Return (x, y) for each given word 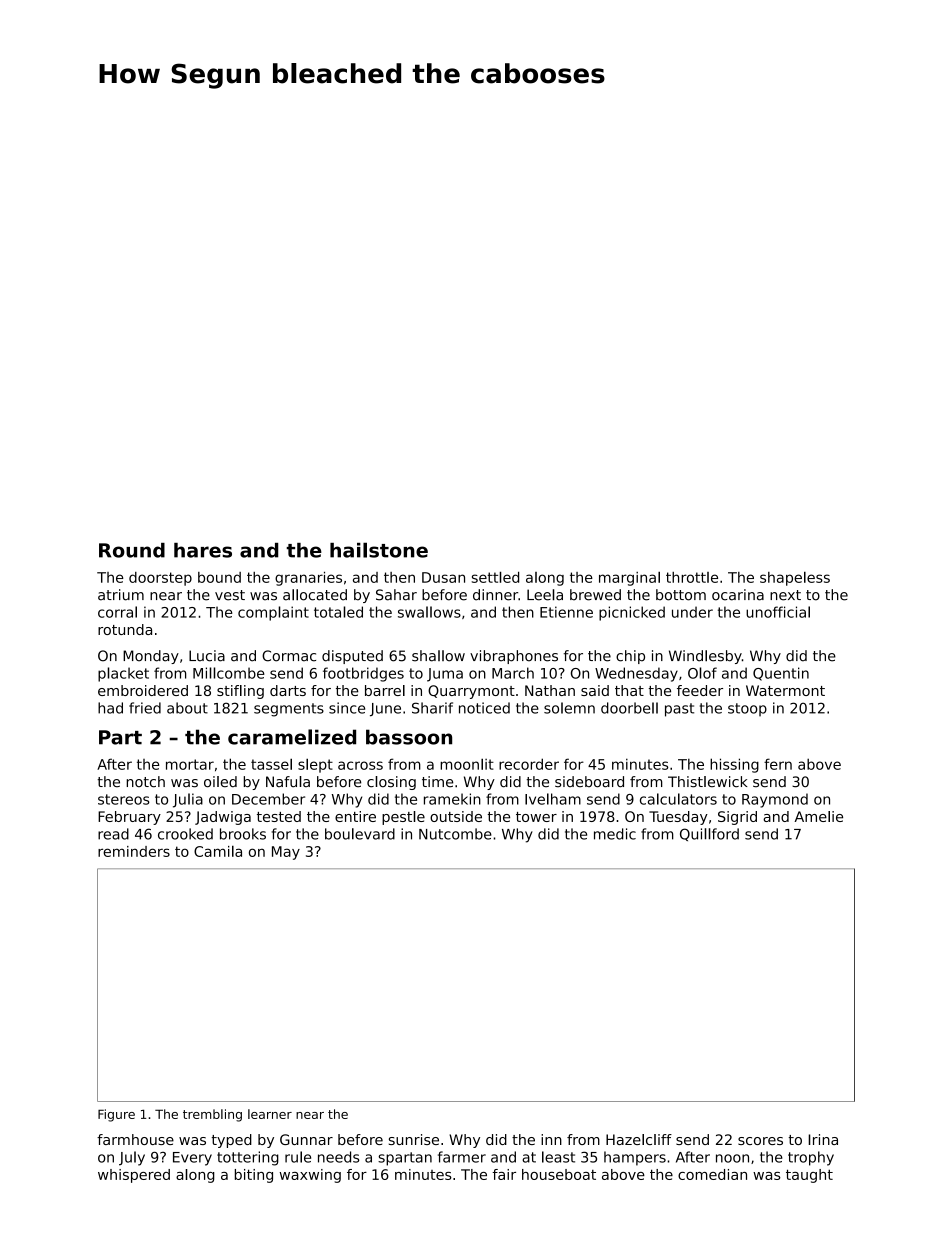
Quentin (781, 674)
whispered (134, 1176)
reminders (134, 851)
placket (123, 674)
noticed (484, 708)
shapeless (795, 578)
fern (778, 764)
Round (132, 550)
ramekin (452, 799)
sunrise (414, 1139)
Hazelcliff (639, 1139)
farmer (462, 1157)
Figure (116, 1115)
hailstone (379, 550)
